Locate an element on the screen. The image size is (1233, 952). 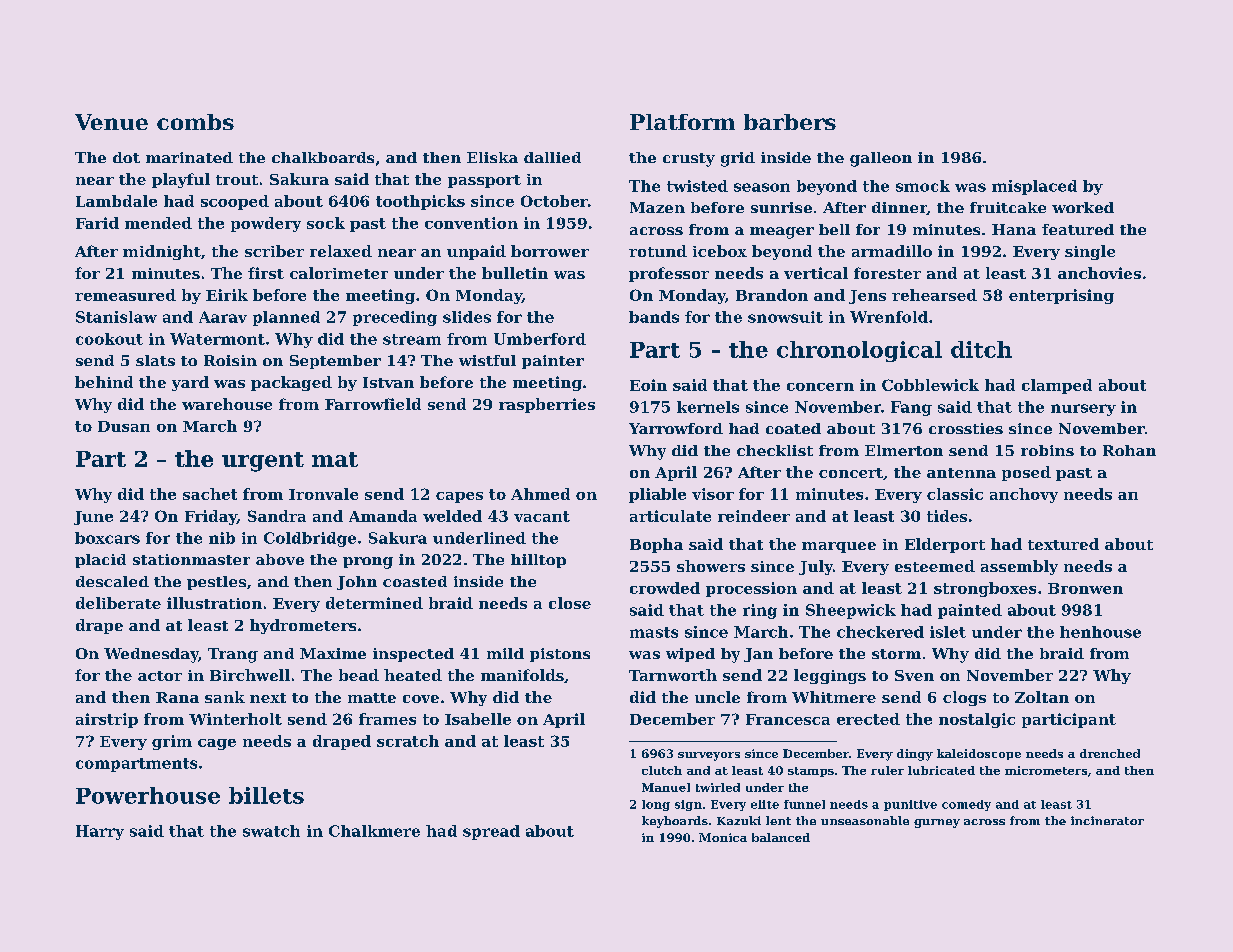
scooped is located at coordinates (235, 202).
